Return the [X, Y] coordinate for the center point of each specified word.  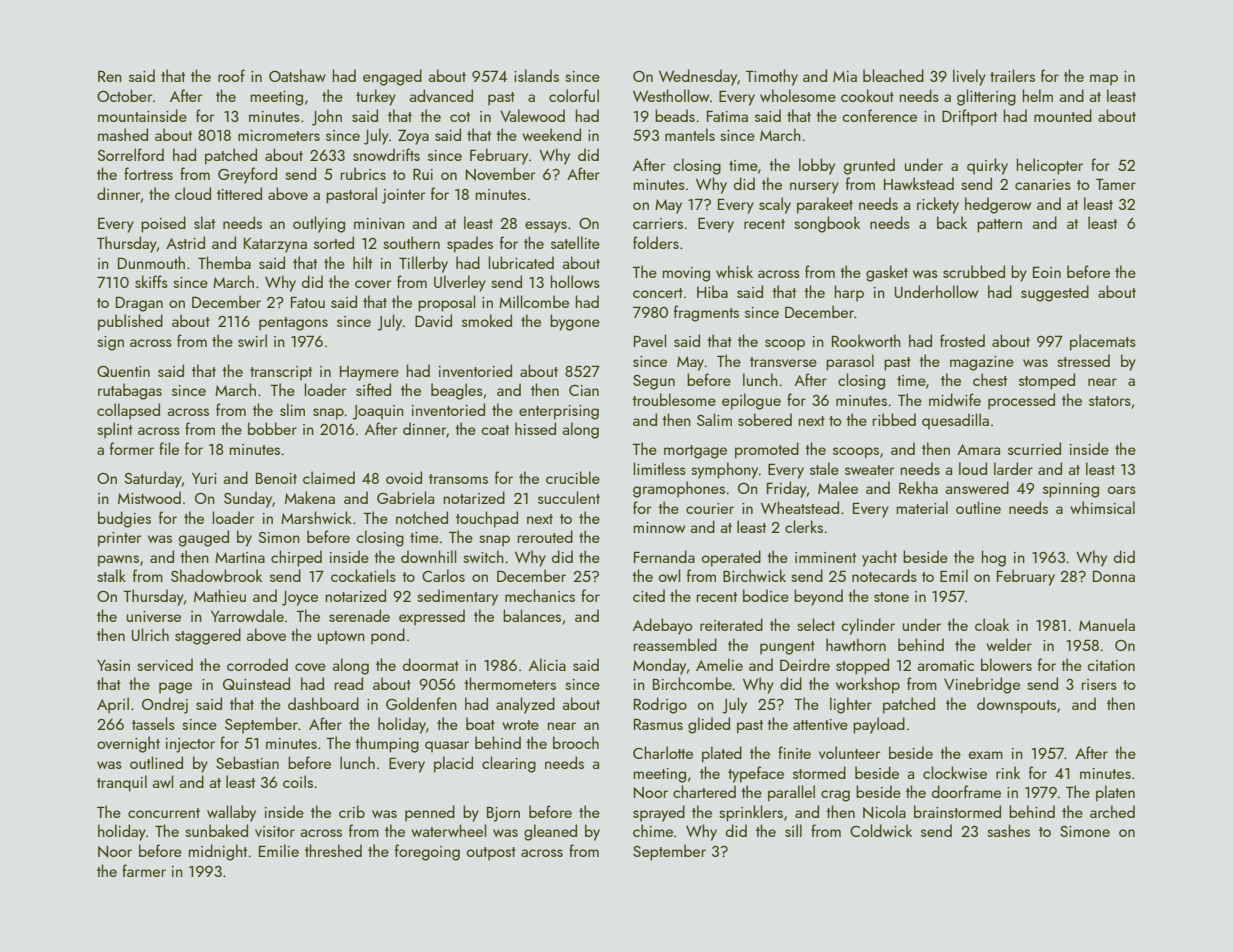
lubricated [521, 262]
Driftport [969, 117]
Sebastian [247, 762]
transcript [281, 373]
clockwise [955, 772]
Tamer [1116, 184]
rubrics [363, 173]
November [500, 174]
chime [653, 830]
